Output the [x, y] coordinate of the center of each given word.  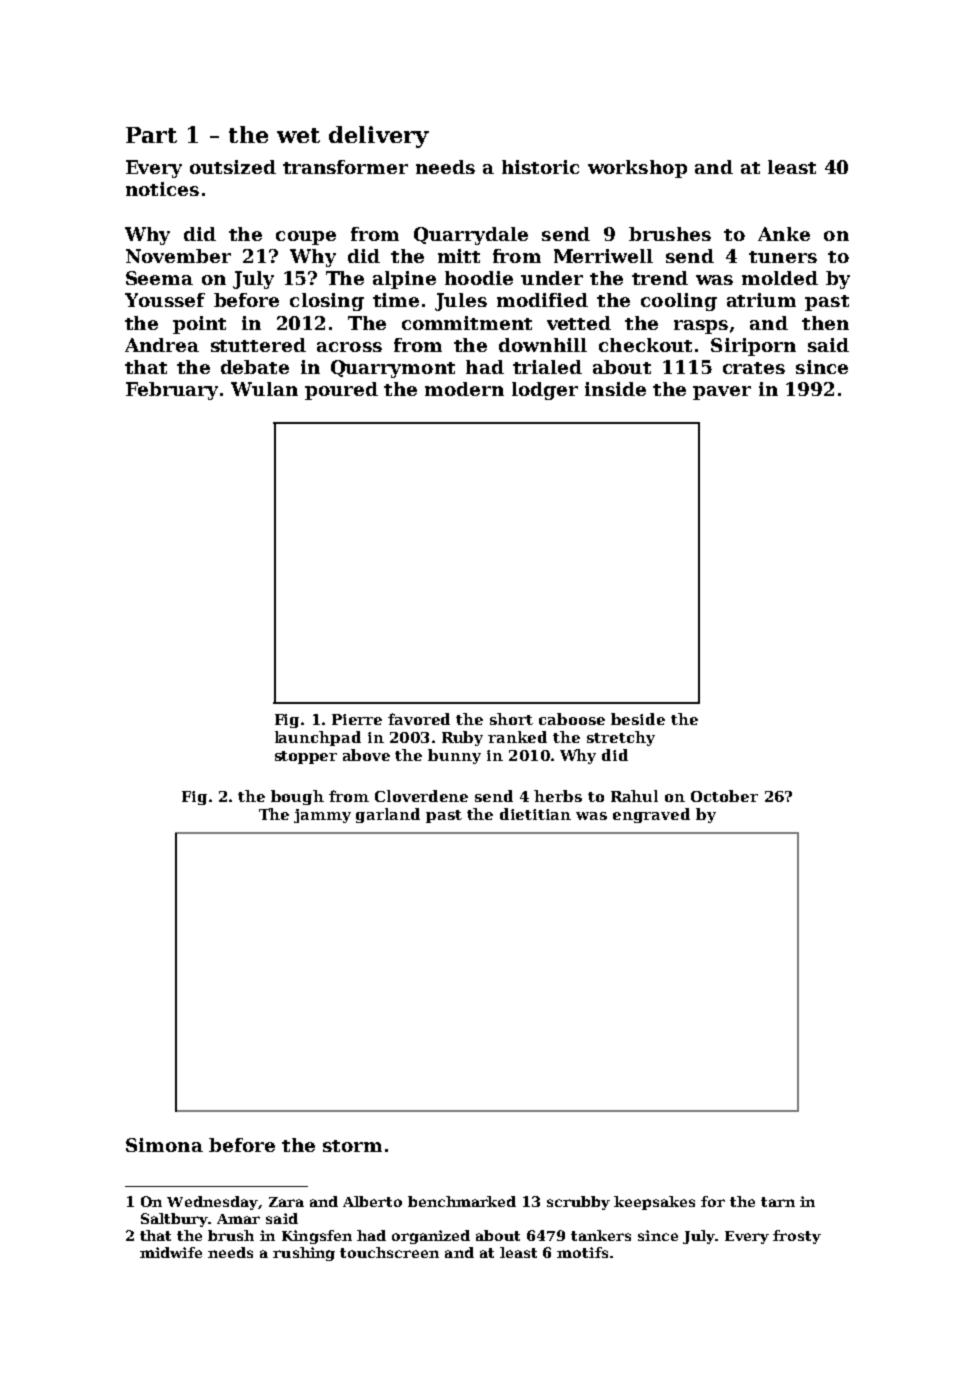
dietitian [535, 814]
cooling [679, 302]
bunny [454, 756]
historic [540, 167]
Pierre [357, 719]
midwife [171, 1252]
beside [638, 719]
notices [162, 189]
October [724, 796]
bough [297, 797]
